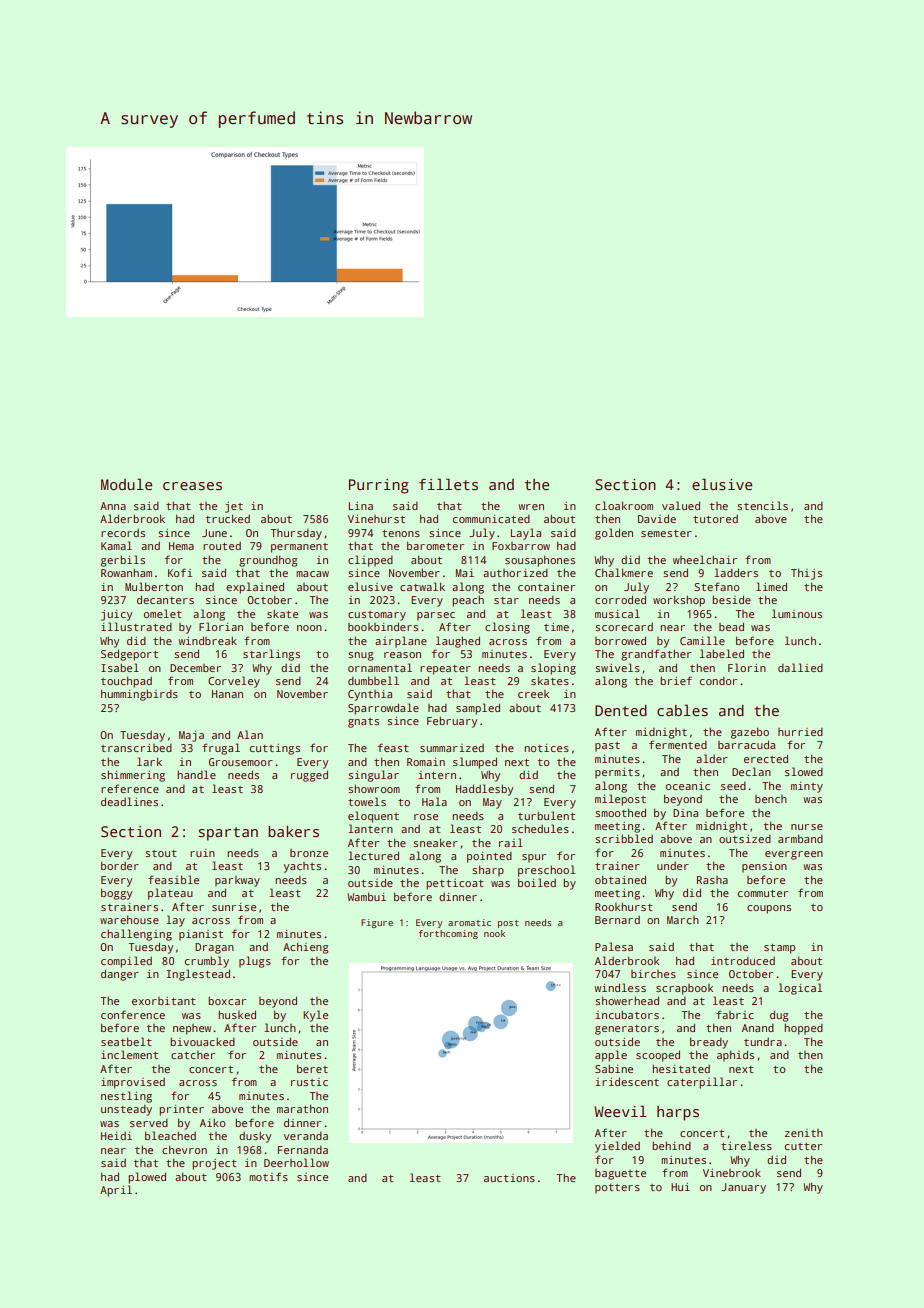 This image has width=924, height=1308. What do you see at coordinates (448, 484) in the image?
I see `fillets` at bounding box center [448, 484].
